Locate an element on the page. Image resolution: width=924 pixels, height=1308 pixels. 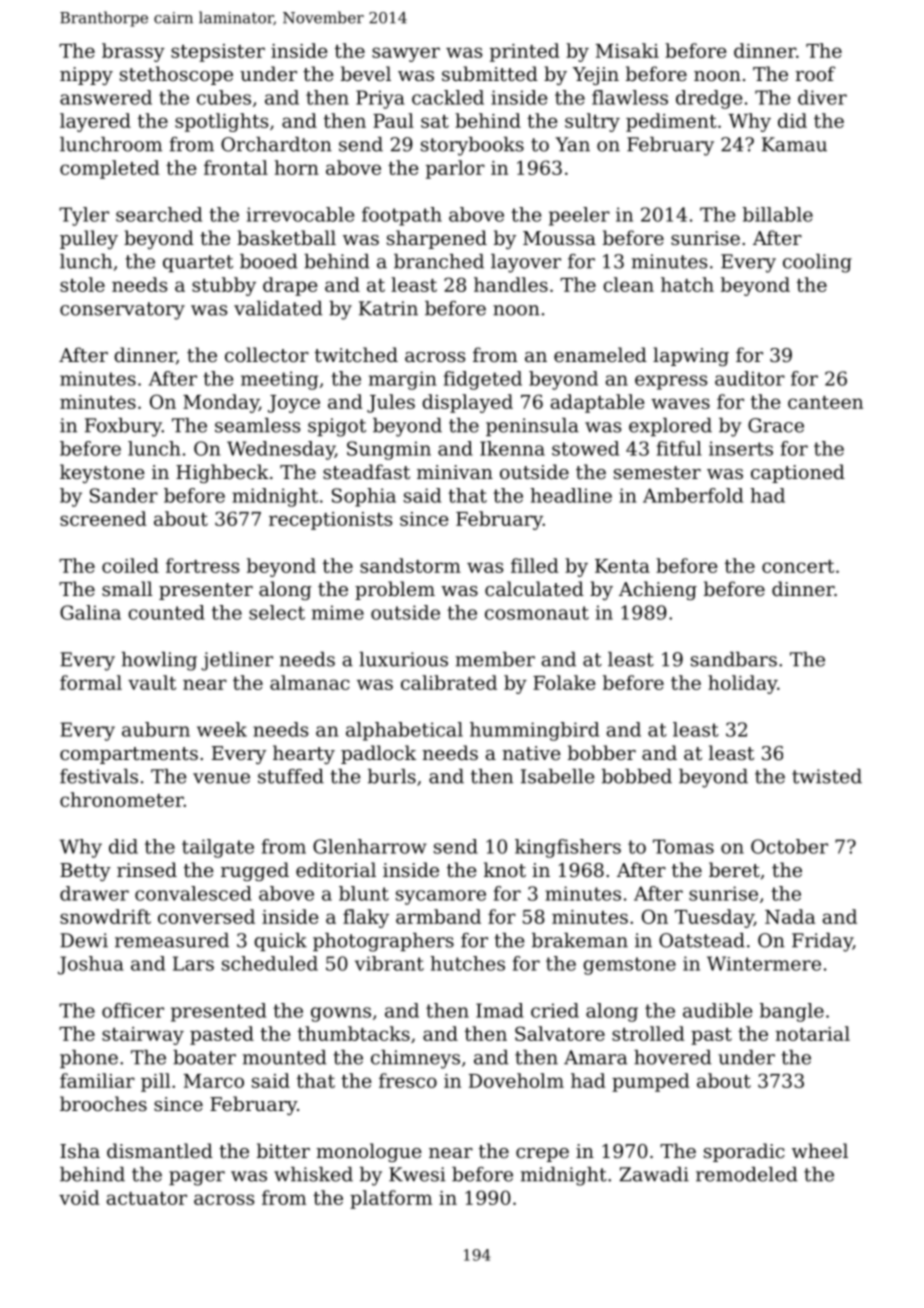
actuator is located at coordinates (146, 1198).
